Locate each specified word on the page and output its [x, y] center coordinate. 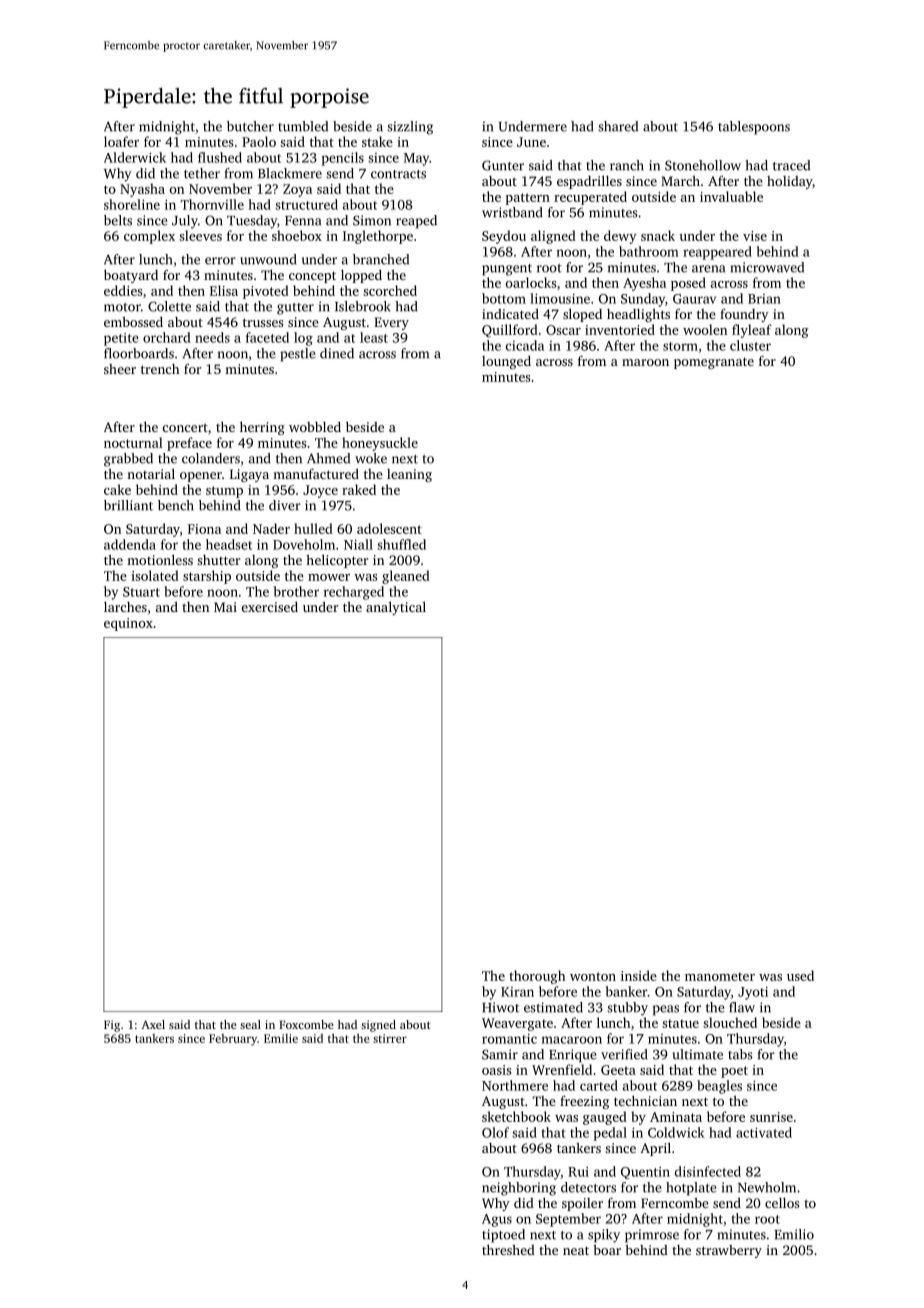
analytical [396, 608]
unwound [268, 259]
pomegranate [714, 363]
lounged [506, 362]
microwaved [767, 267]
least [374, 337]
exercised [270, 607]
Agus [497, 1220]
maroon [645, 362]
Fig [112, 1026]
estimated [553, 1007]
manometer [720, 976]
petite [121, 339]
